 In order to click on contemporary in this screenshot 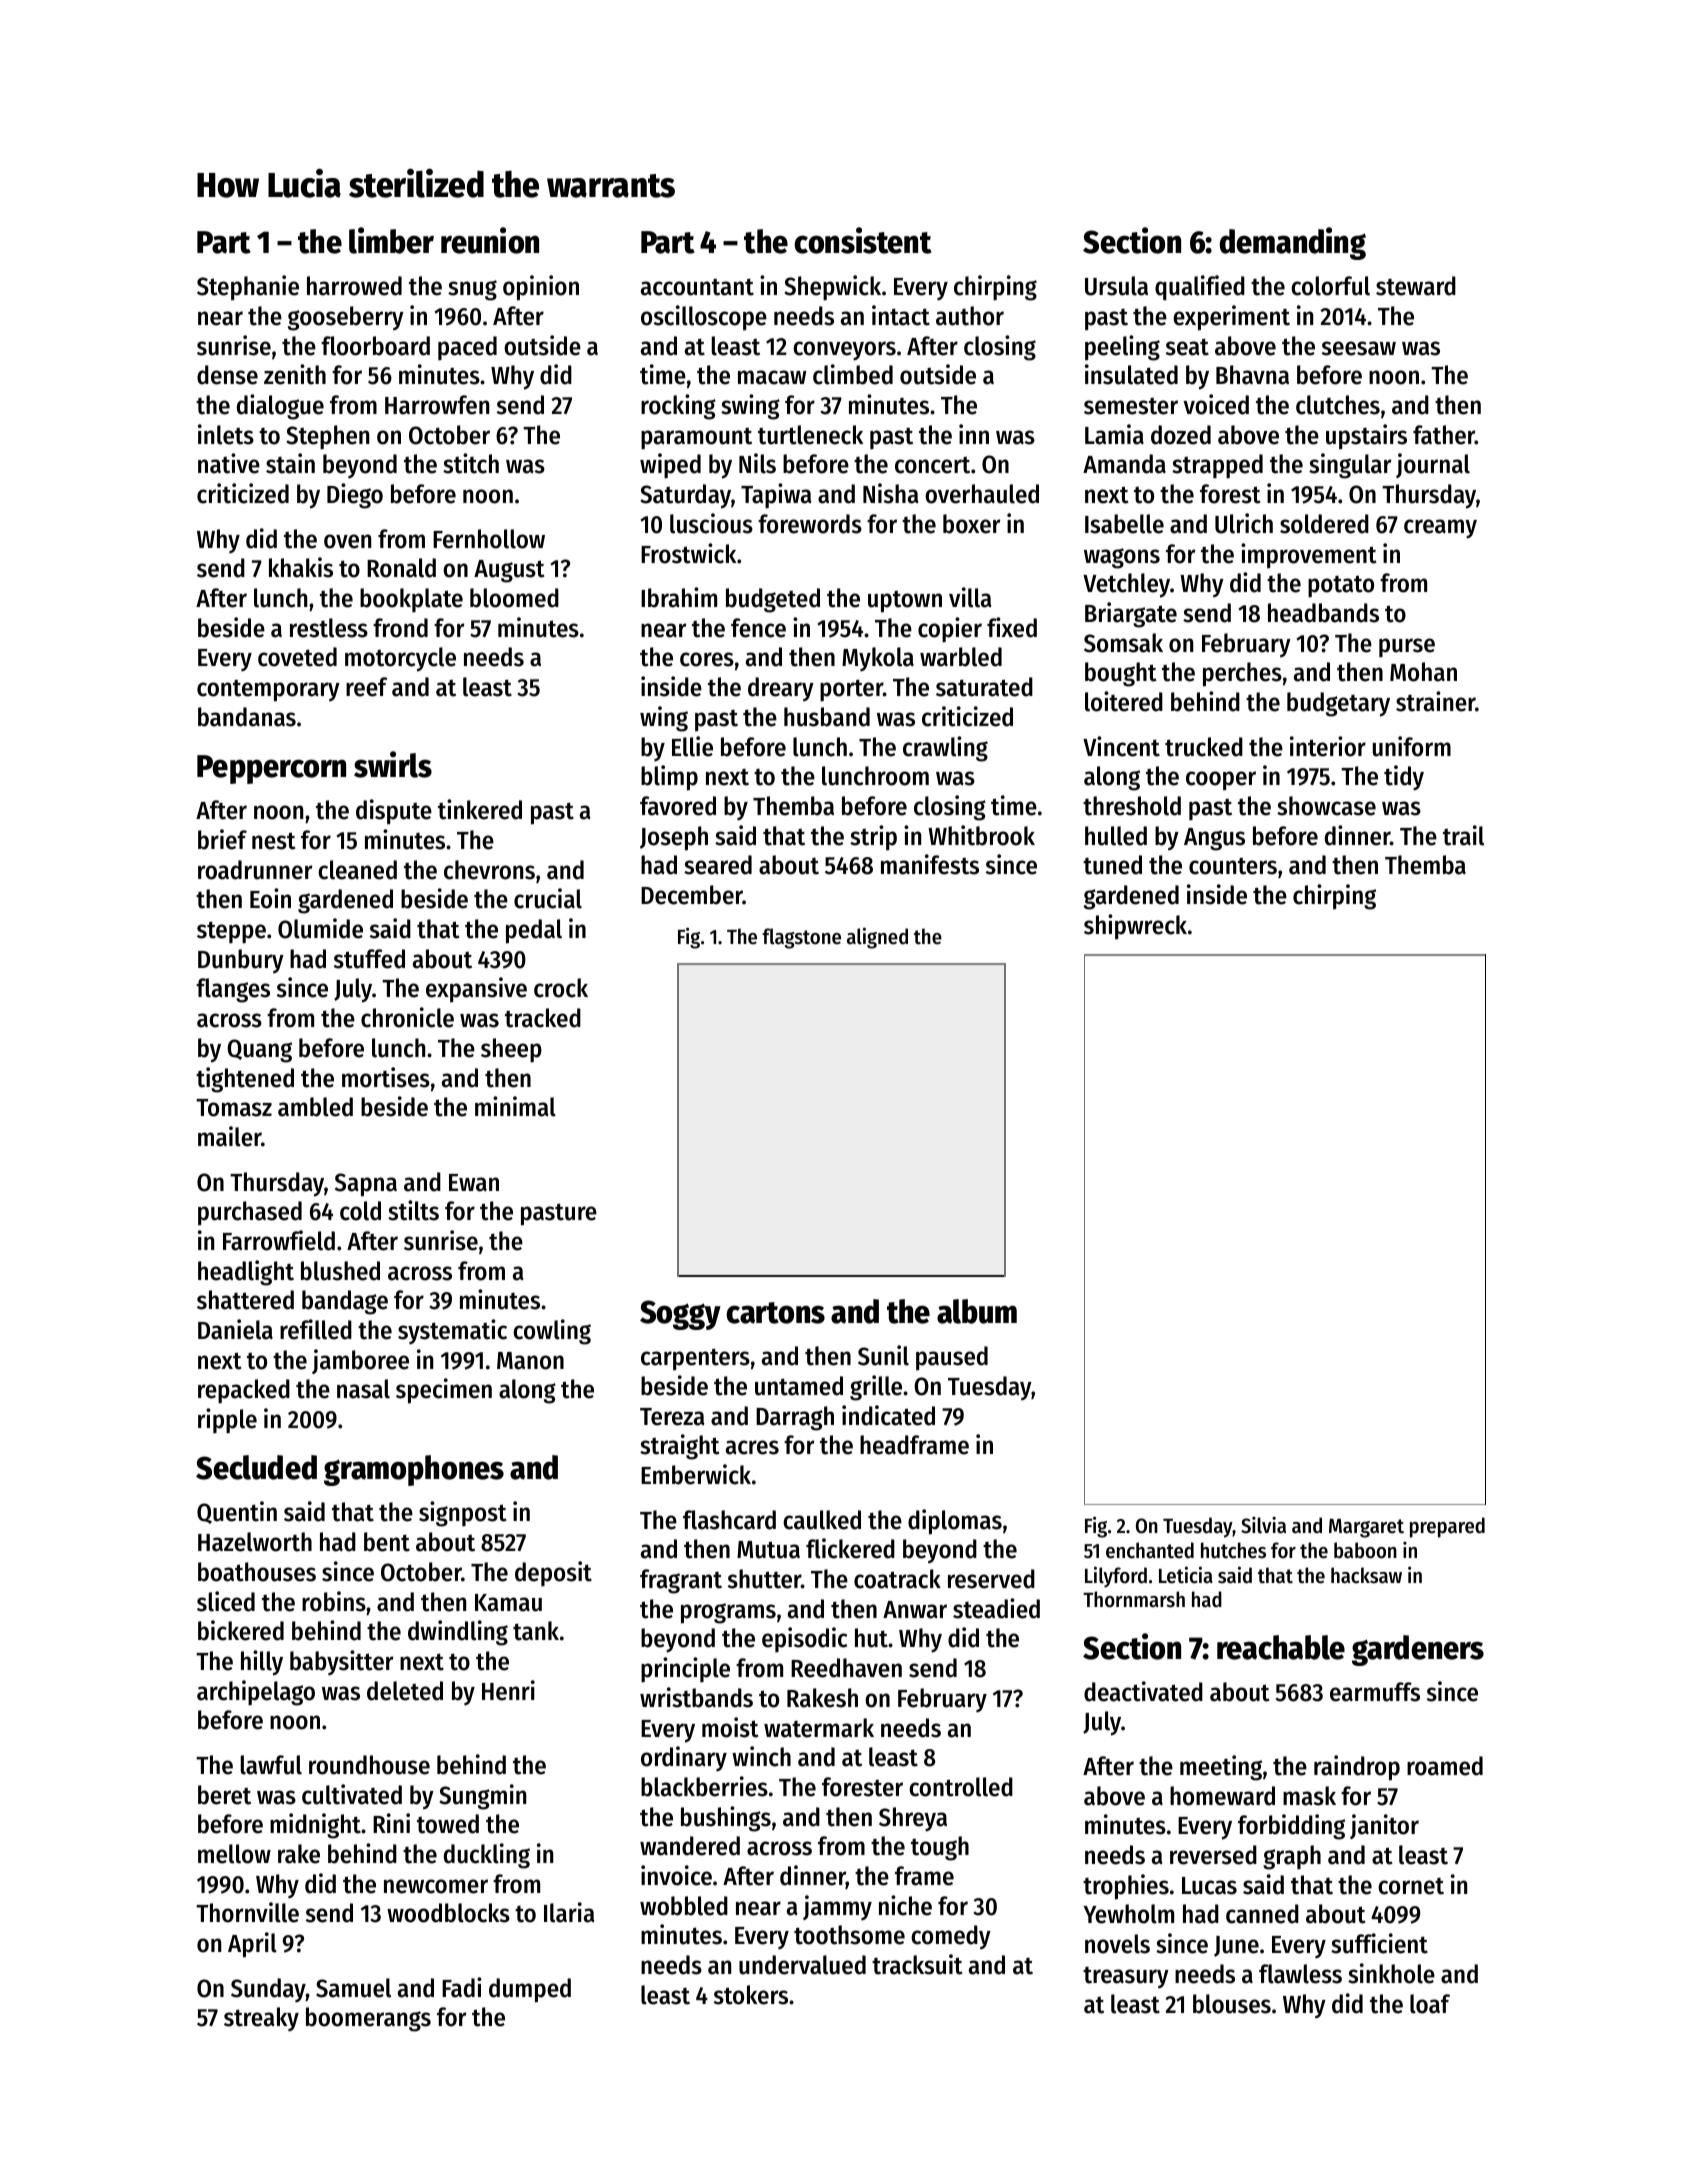, I will do `click(268, 691)`.
